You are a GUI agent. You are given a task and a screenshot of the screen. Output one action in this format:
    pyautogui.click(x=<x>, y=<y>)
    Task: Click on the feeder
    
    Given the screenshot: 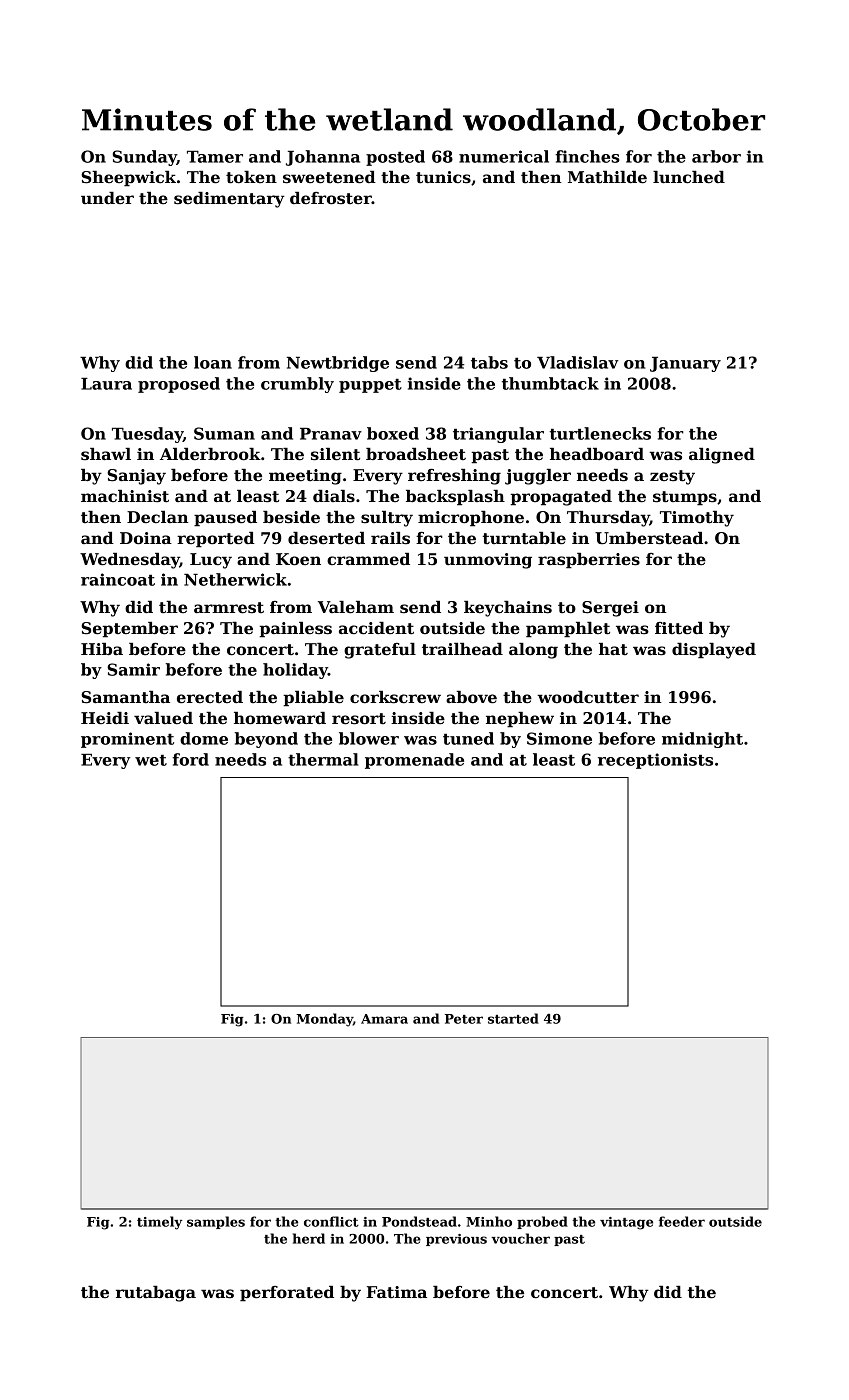 What is the action you would take?
    pyautogui.click(x=682, y=1221)
